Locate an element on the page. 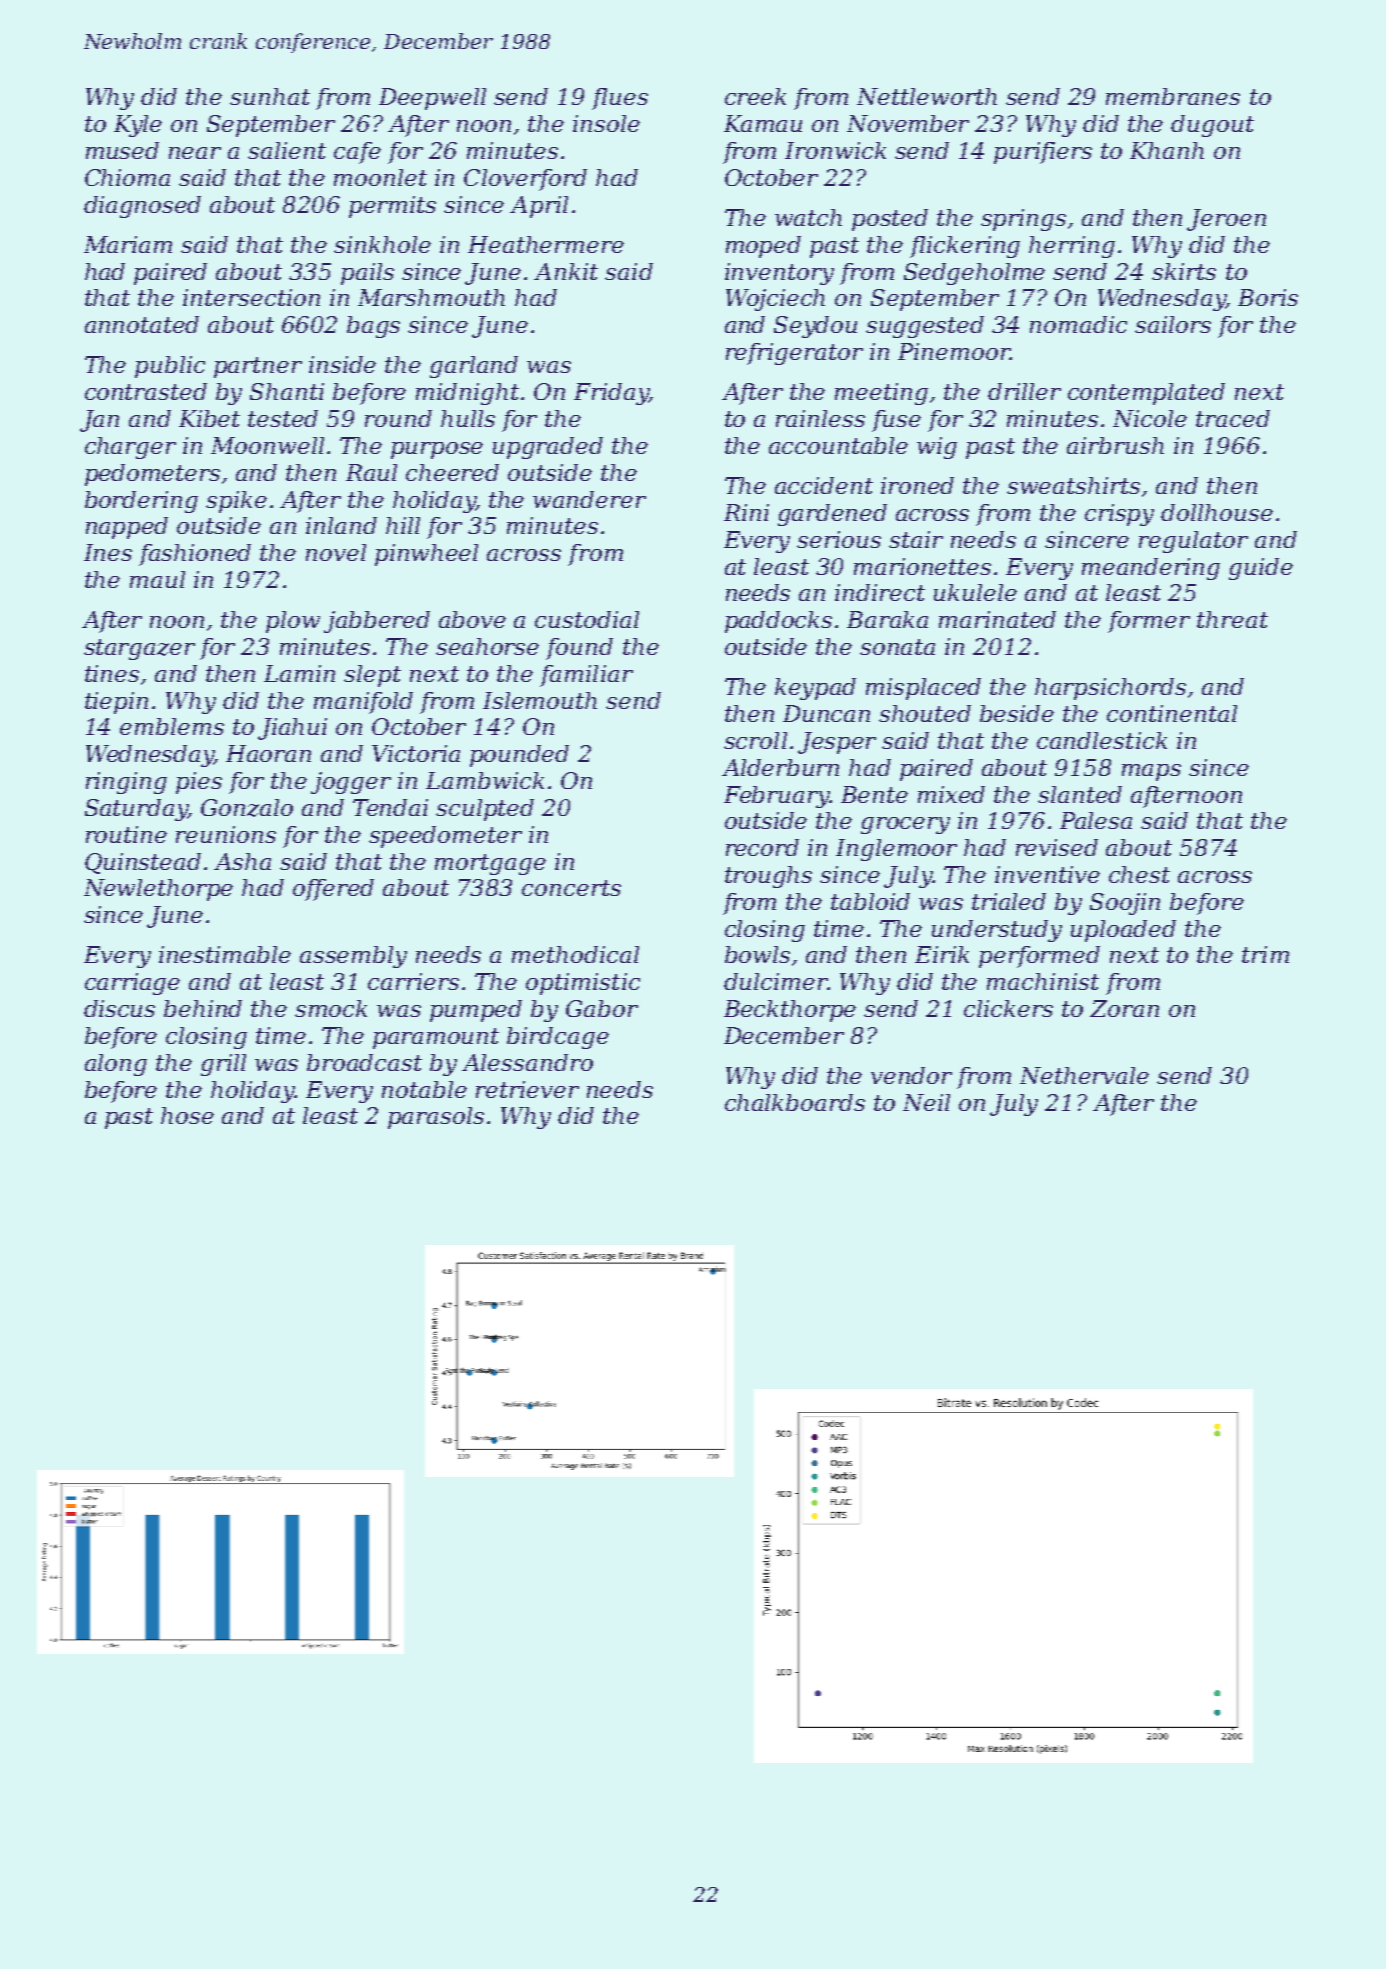 This page has height=1969, width=1386. refrigerator is located at coordinates (794, 354).
